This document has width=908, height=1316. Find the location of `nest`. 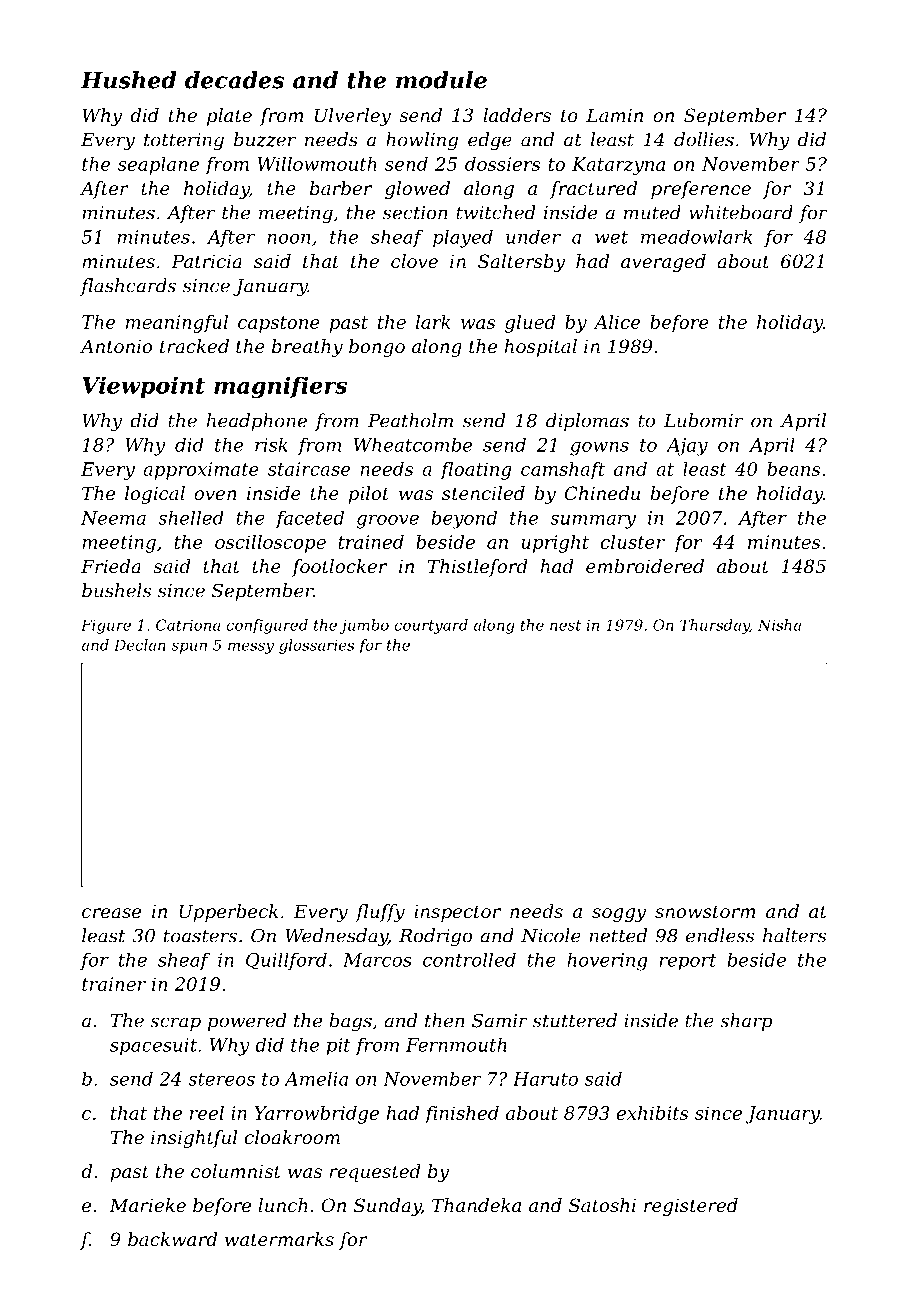

nest is located at coordinates (565, 625).
